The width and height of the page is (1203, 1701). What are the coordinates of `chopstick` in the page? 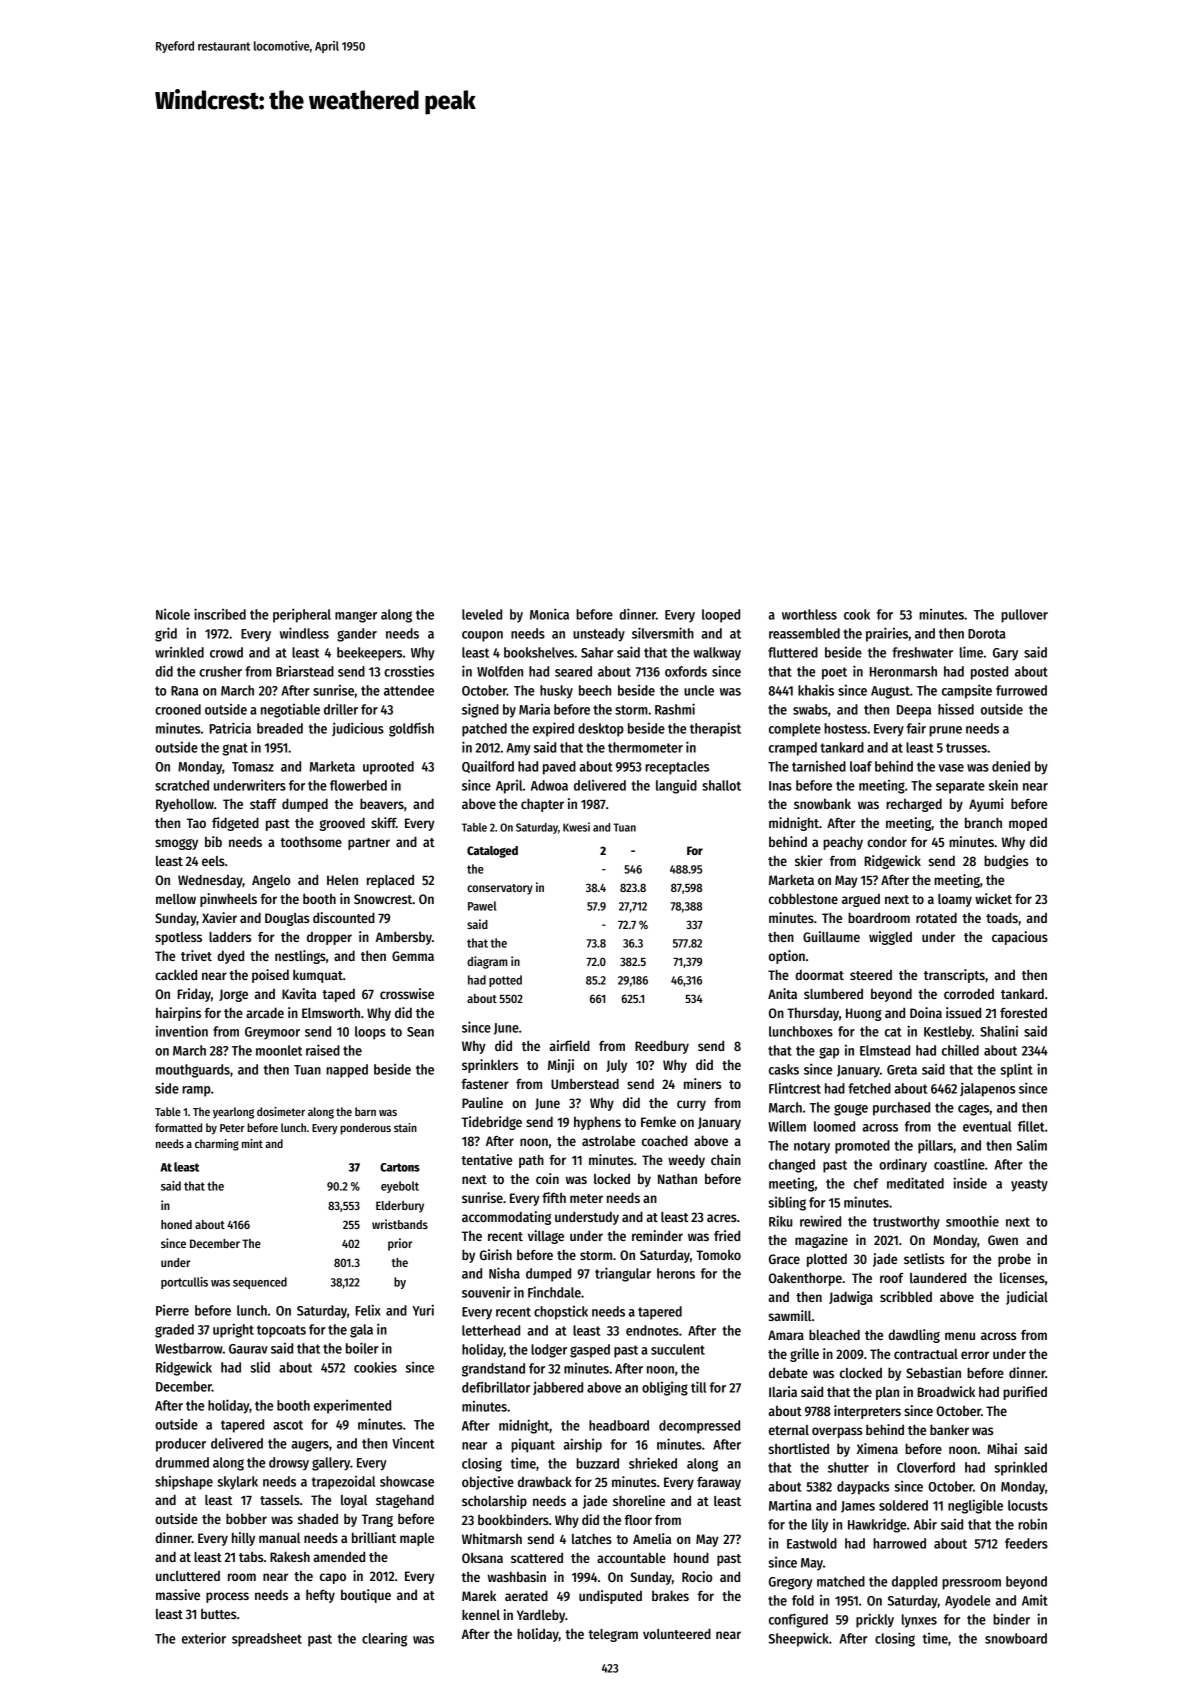 It's located at (561, 1313).
